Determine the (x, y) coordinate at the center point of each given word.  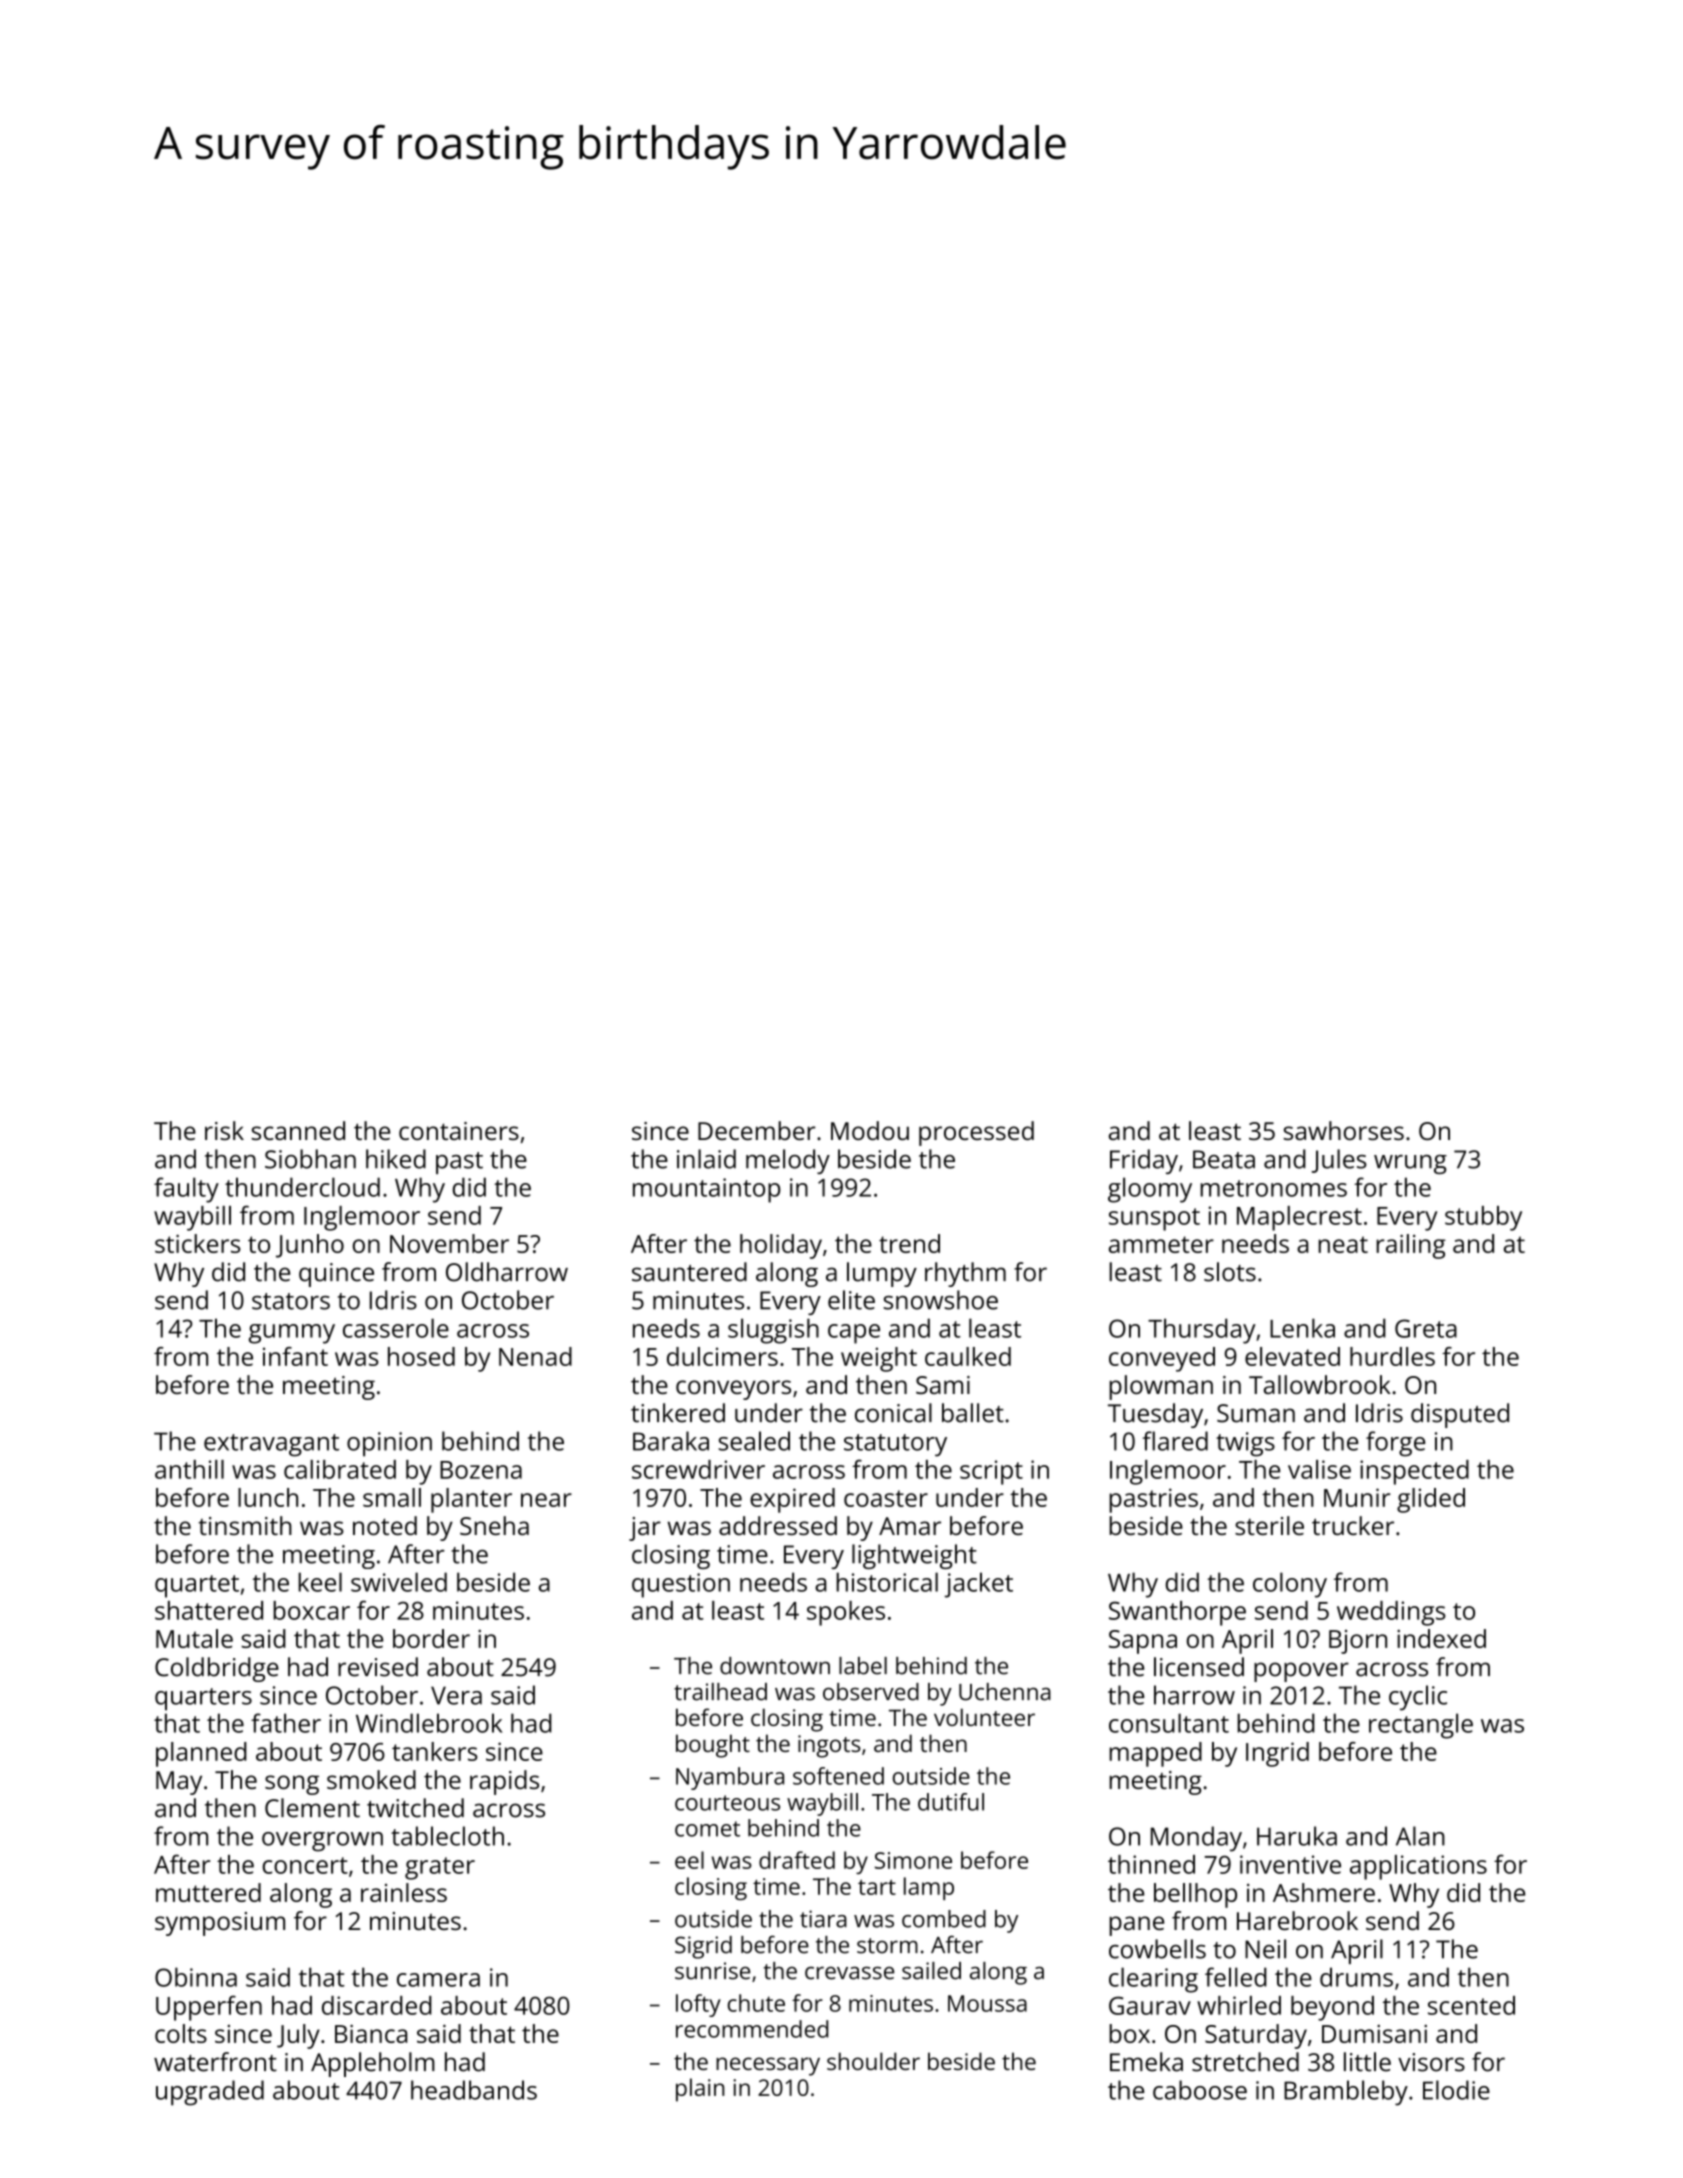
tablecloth (447, 1836)
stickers (198, 1243)
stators (291, 1301)
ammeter (1161, 1244)
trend (909, 1243)
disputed (1460, 1415)
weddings (1391, 1613)
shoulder (873, 2061)
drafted (797, 1860)
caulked (968, 1356)
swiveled (399, 1582)
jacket (979, 1585)
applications (1418, 1867)
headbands (474, 2090)
